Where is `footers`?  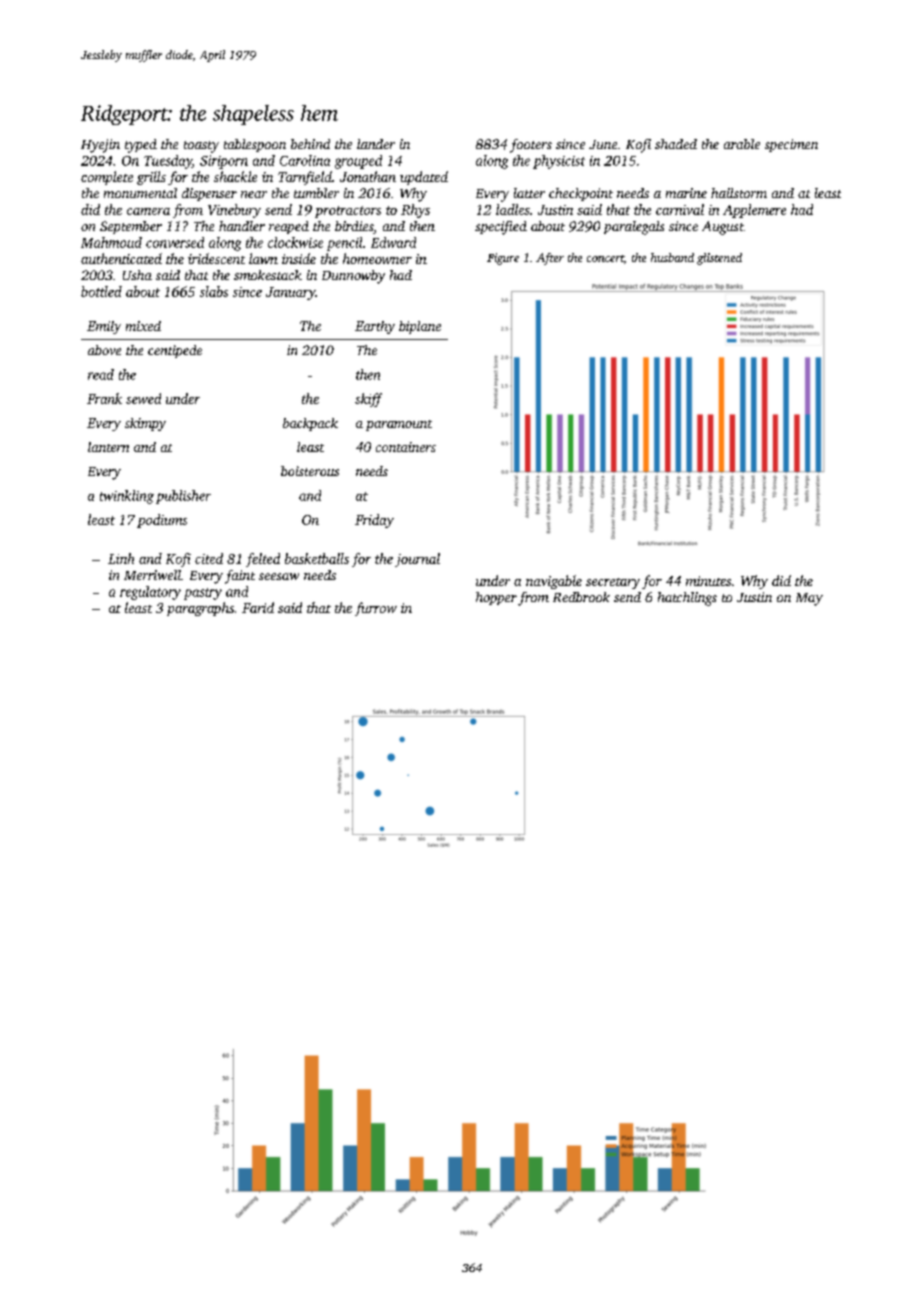 footers is located at coordinates (531, 146).
